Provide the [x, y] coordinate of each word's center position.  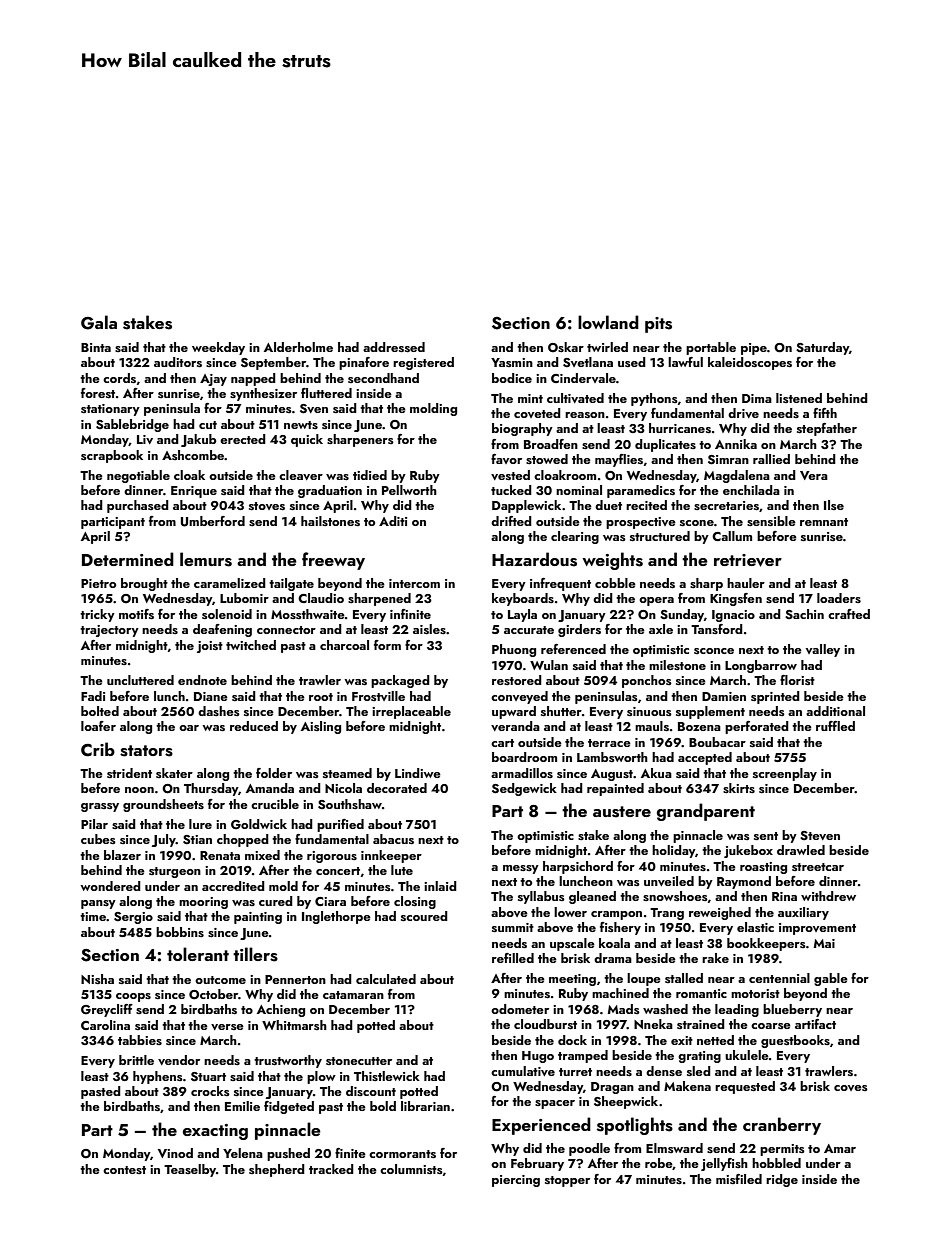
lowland [608, 322]
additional [835, 711]
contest [124, 1170]
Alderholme [298, 347]
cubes [98, 839]
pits [658, 325]
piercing [516, 1181]
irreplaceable [411, 712]
